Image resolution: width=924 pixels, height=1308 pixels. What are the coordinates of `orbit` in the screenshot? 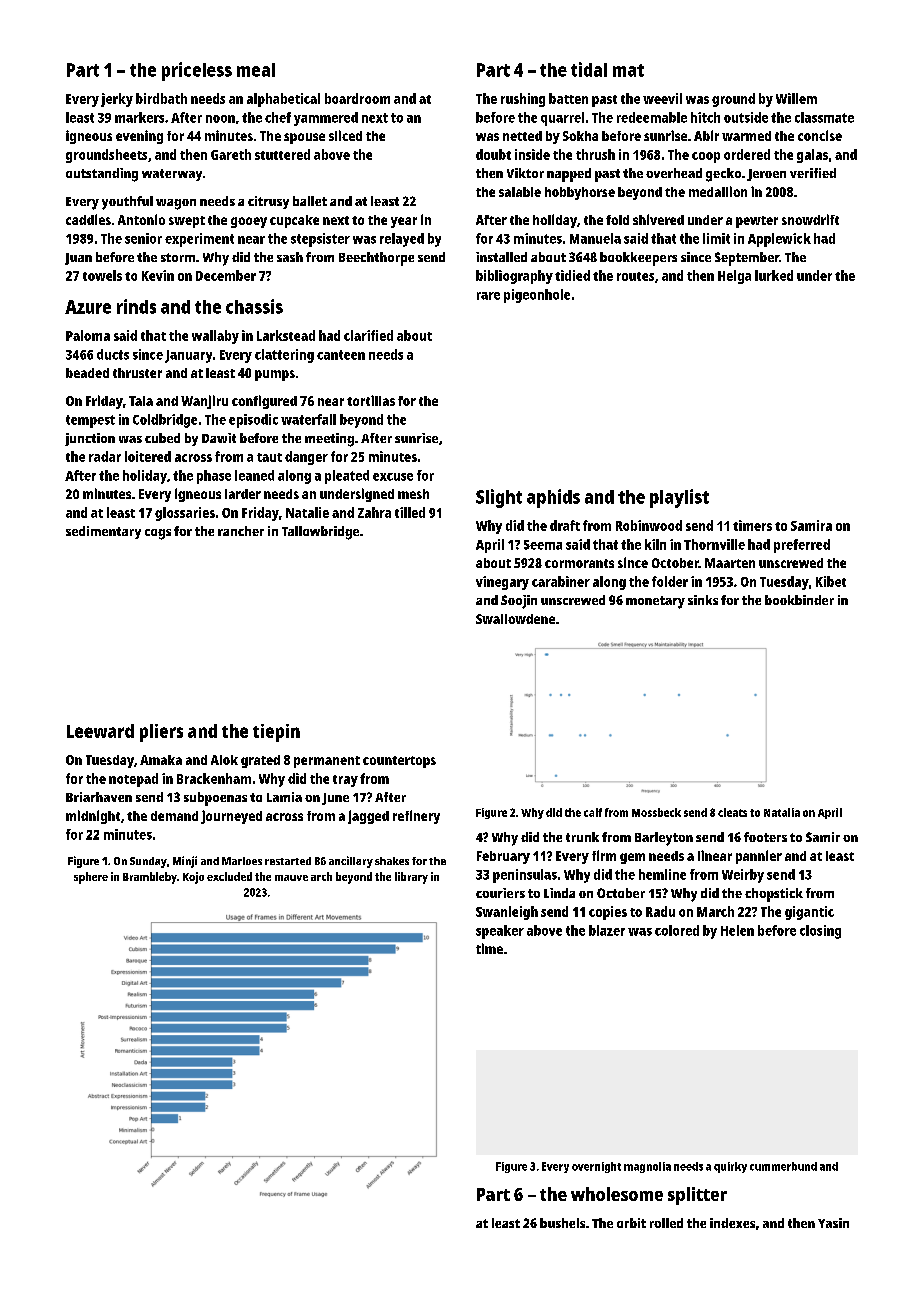 It's located at (631, 1223).
